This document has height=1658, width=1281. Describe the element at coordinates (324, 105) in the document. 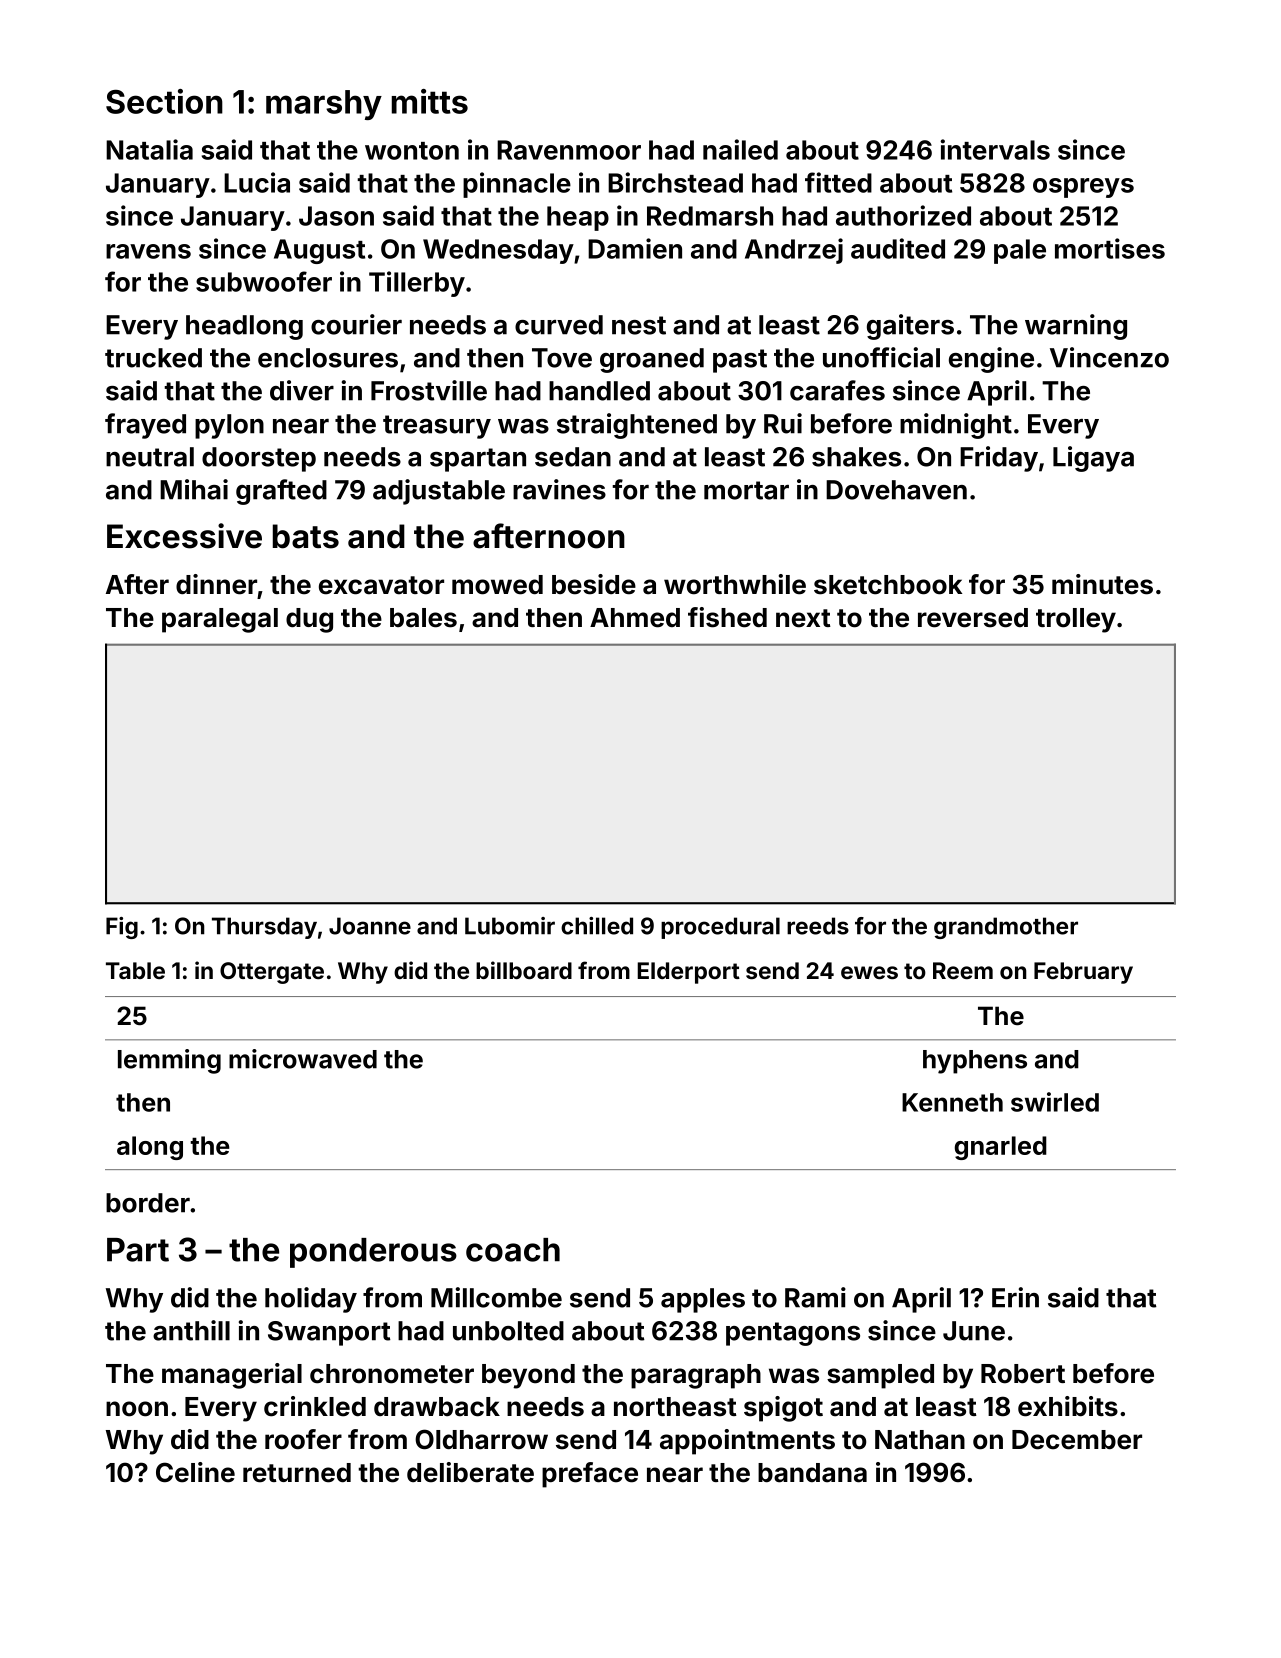

I see `marshy` at that location.
